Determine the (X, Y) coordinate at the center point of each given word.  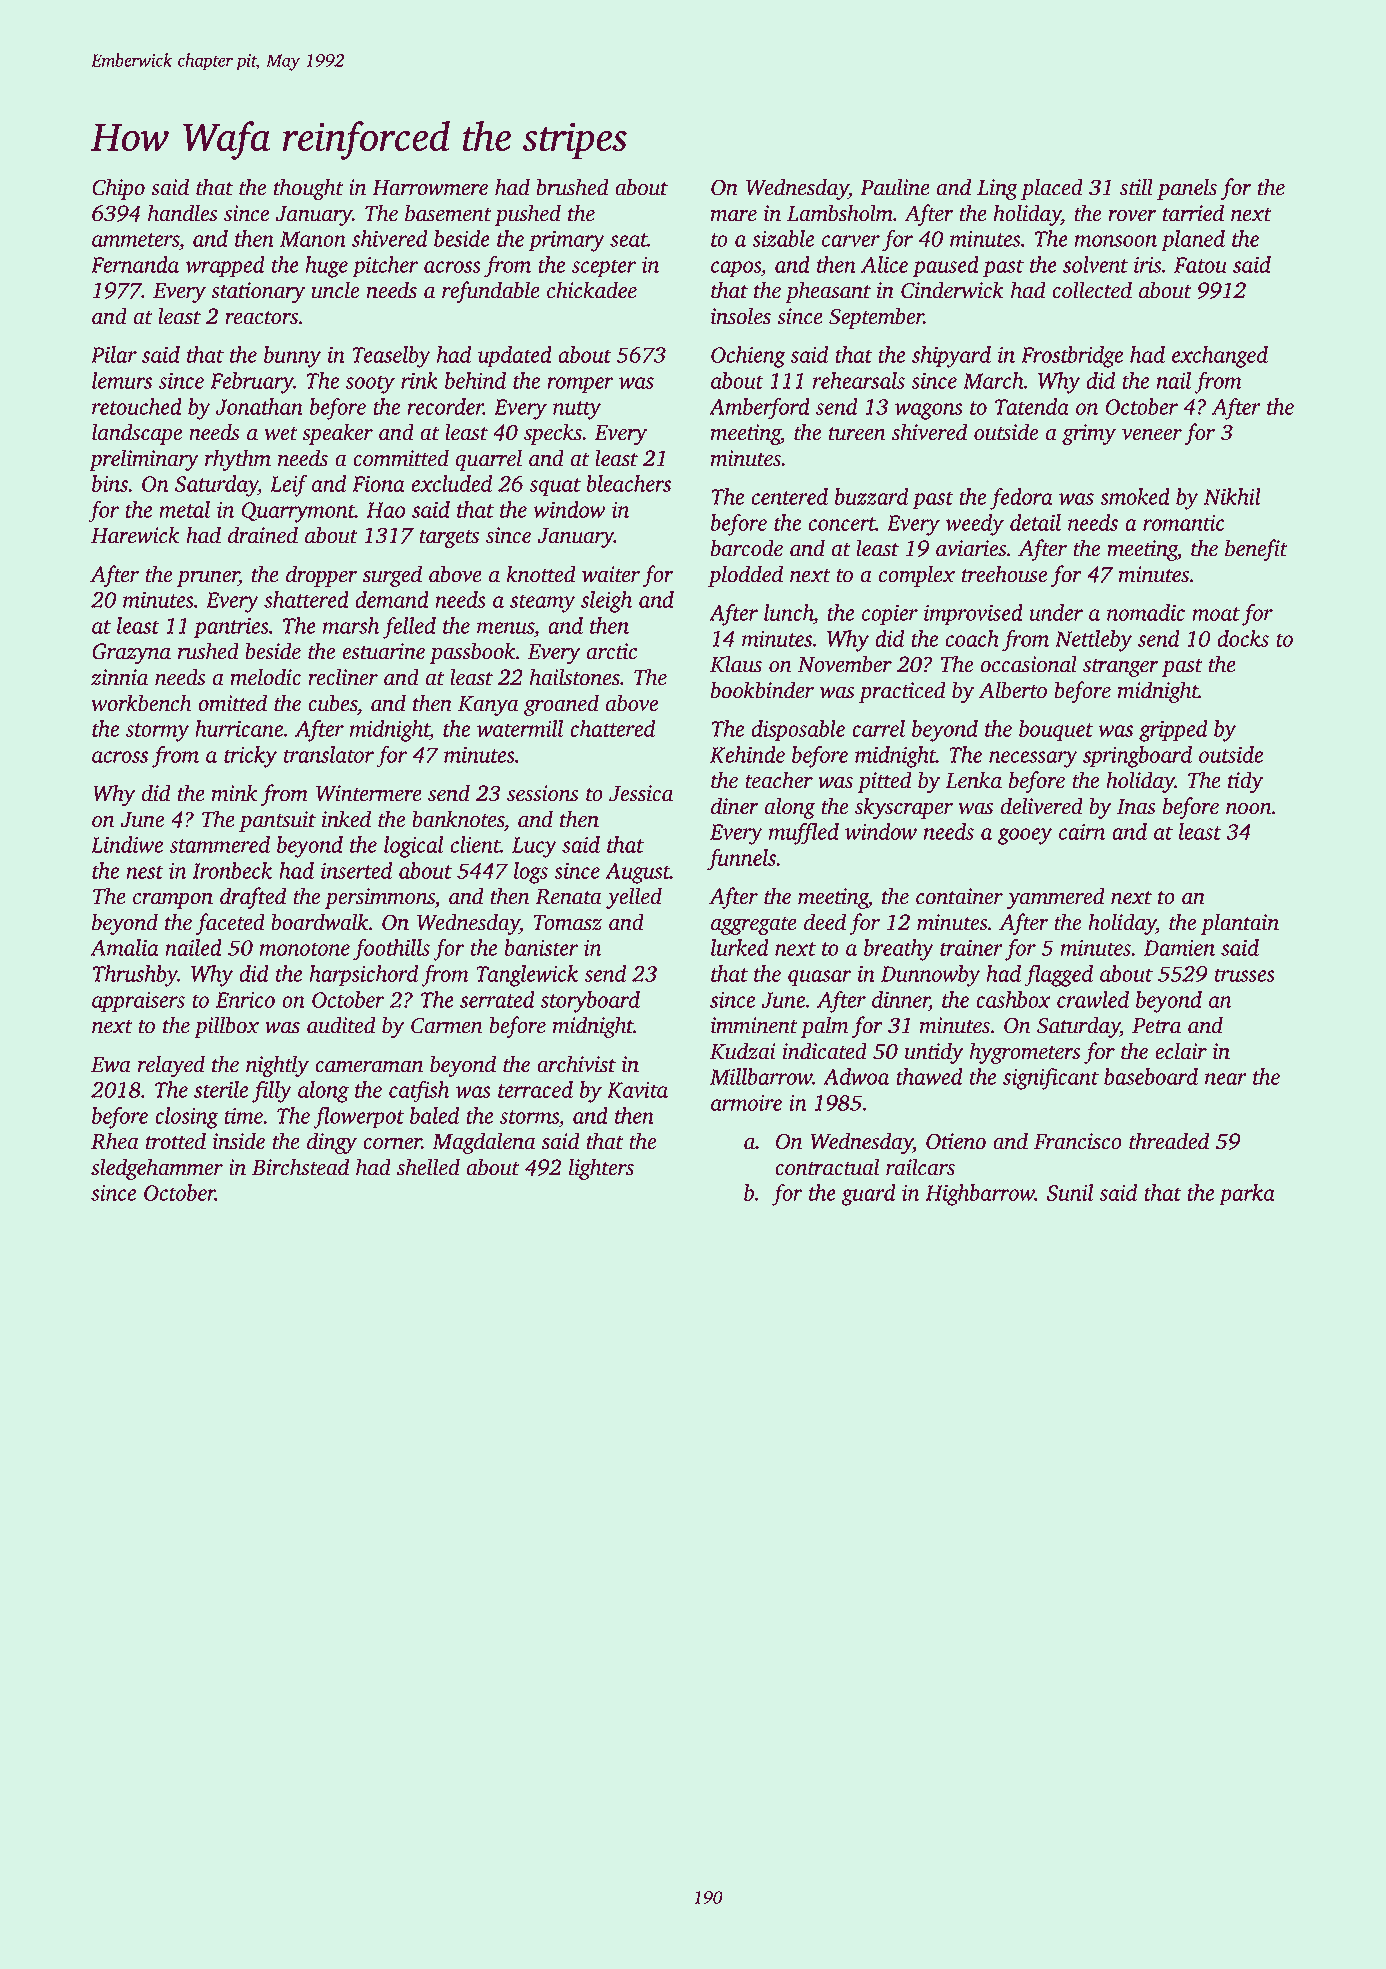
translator (329, 754)
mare (734, 216)
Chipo (118, 189)
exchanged (1220, 357)
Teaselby (391, 357)
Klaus (736, 664)
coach (972, 638)
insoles (741, 316)
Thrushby (135, 976)
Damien (1179, 948)
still (1136, 187)
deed (825, 922)
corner (392, 1144)
